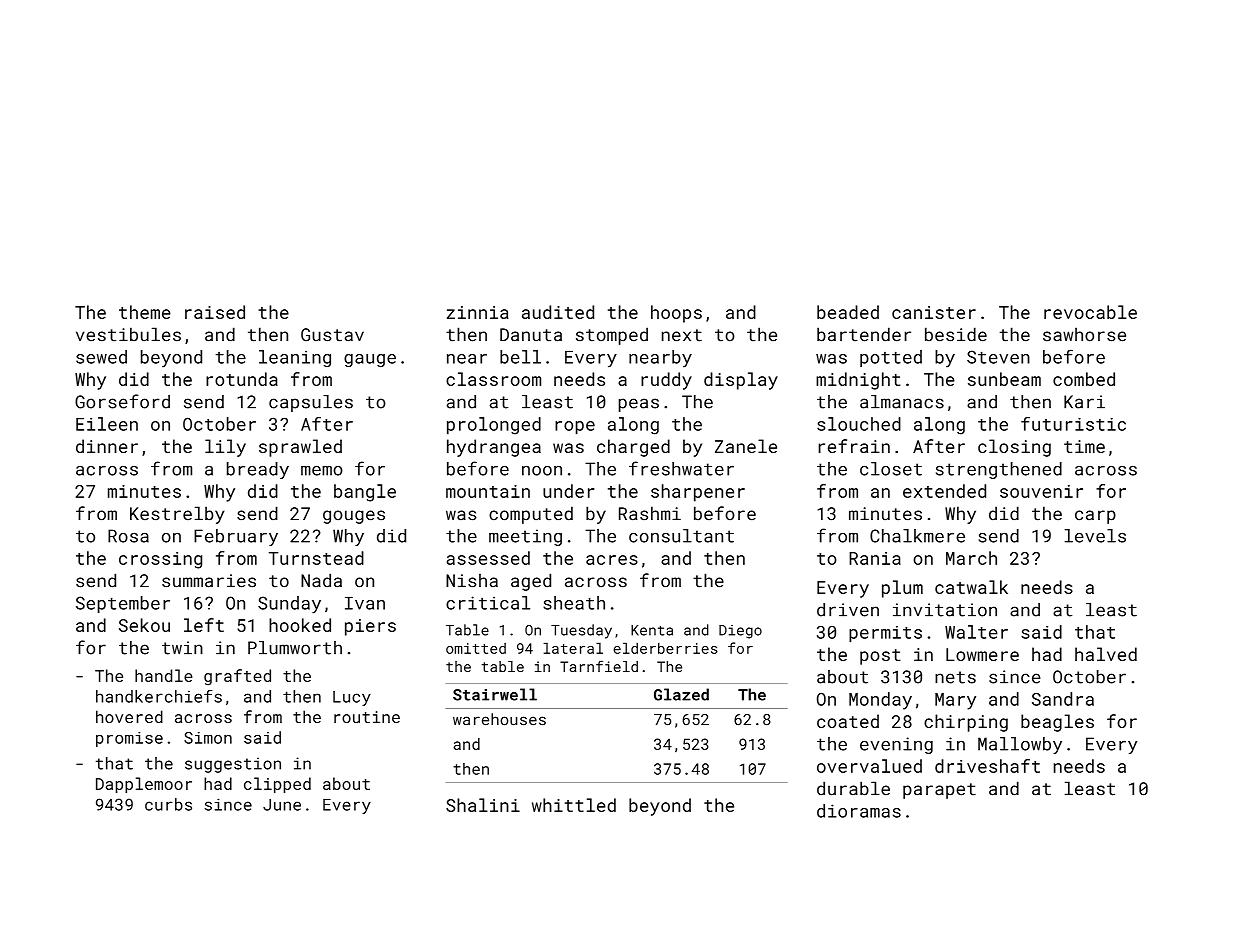 The width and height of the screenshot is (1233, 952). Describe the element at coordinates (998, 357) in the screenshot. I see `Steven` at that location.
